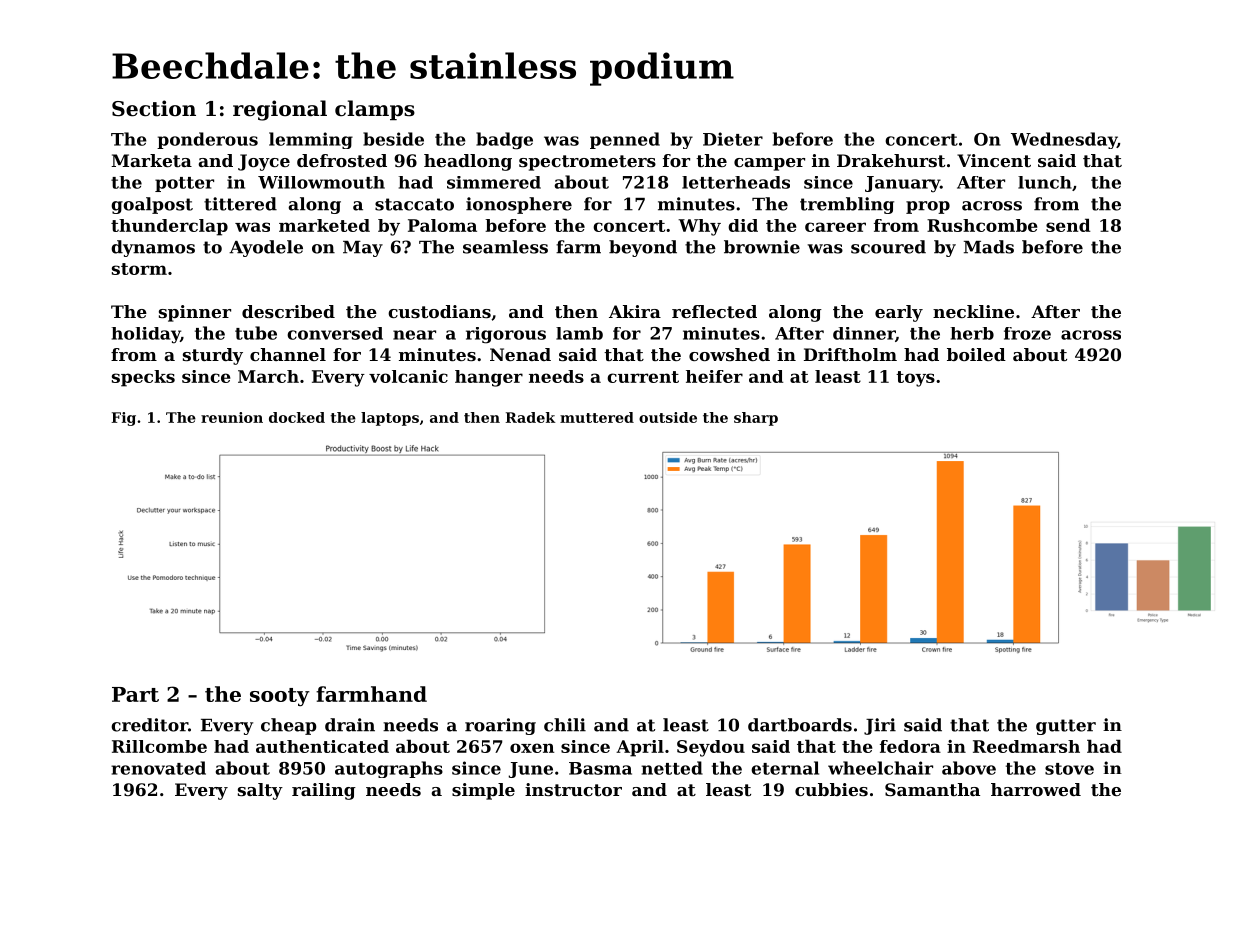  What do you see at coordinates (505, 247) in the image?
I see `seamless` at bounding box center [505, 247].
